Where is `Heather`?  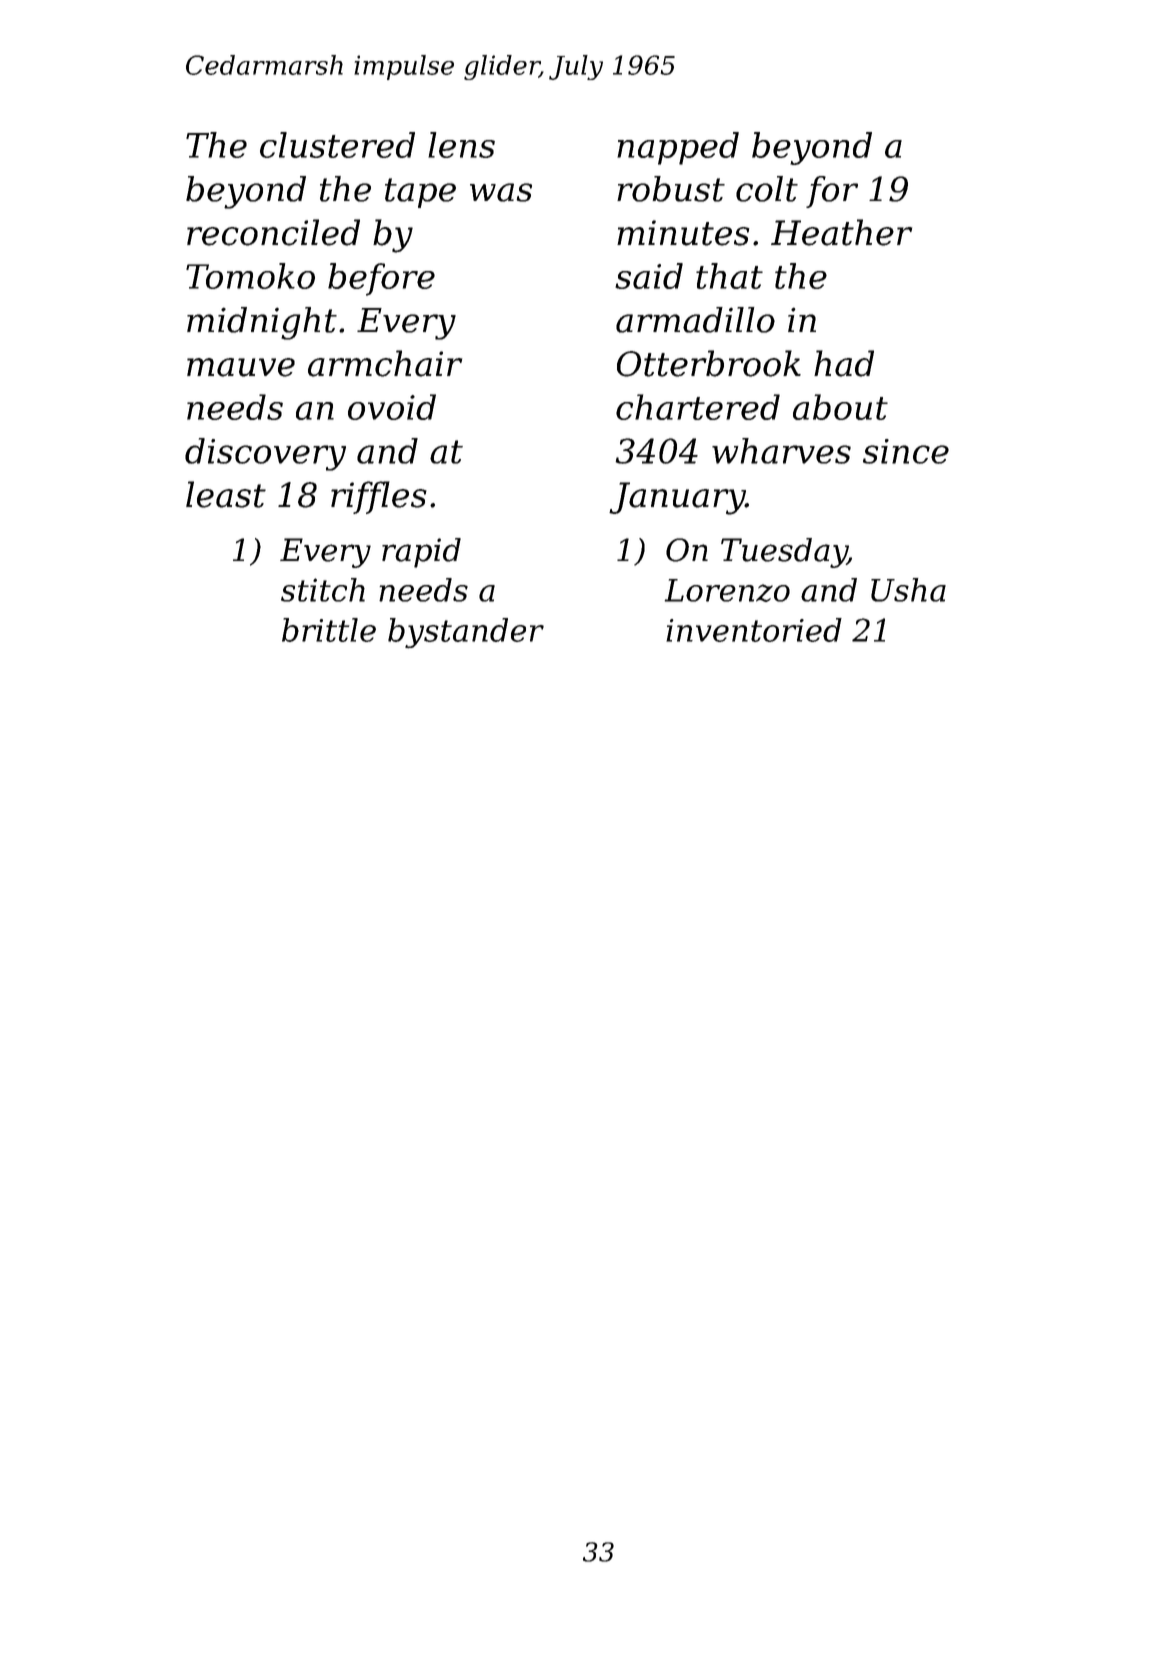
Heather is located at coordinates (841, 232).
